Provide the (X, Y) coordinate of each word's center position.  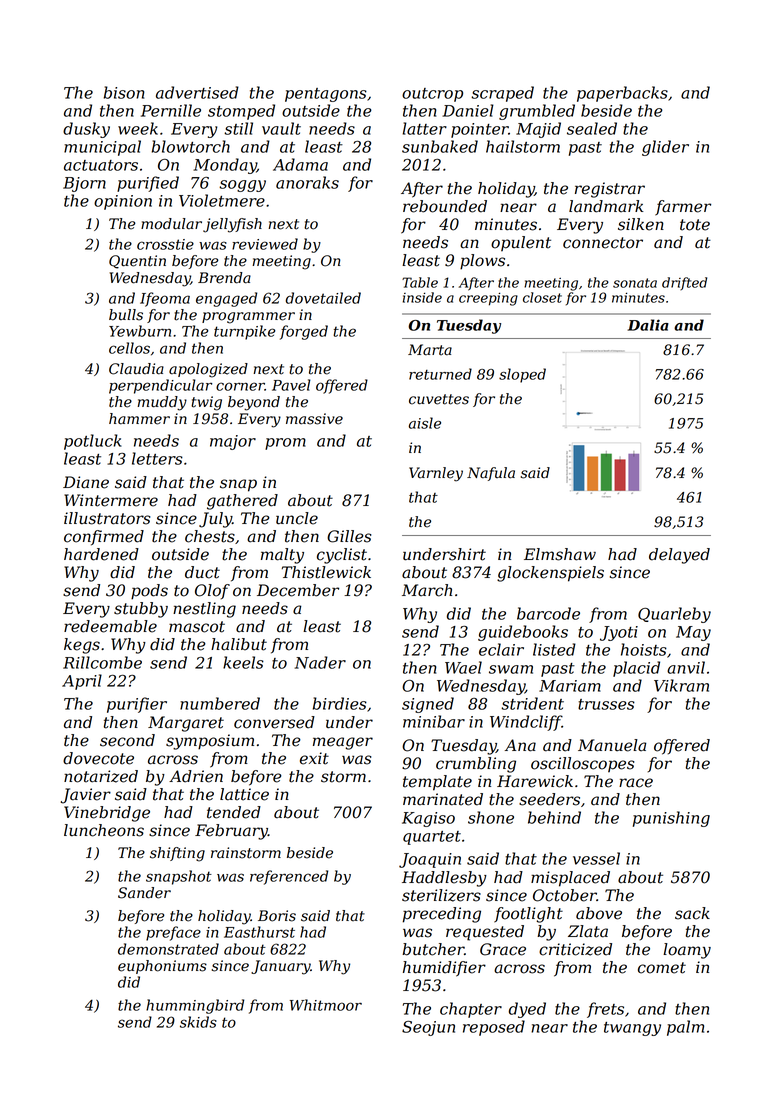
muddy (162, 403)
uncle (297, 518)
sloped (522, 375)
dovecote (98, 758)
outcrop (432, 95)
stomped (241, 112)
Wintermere (111, 500)
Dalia (648, 325)
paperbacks (622, 94)
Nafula (491, 474)
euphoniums (162, 967)
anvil (686, 667)
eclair (501, 649)
